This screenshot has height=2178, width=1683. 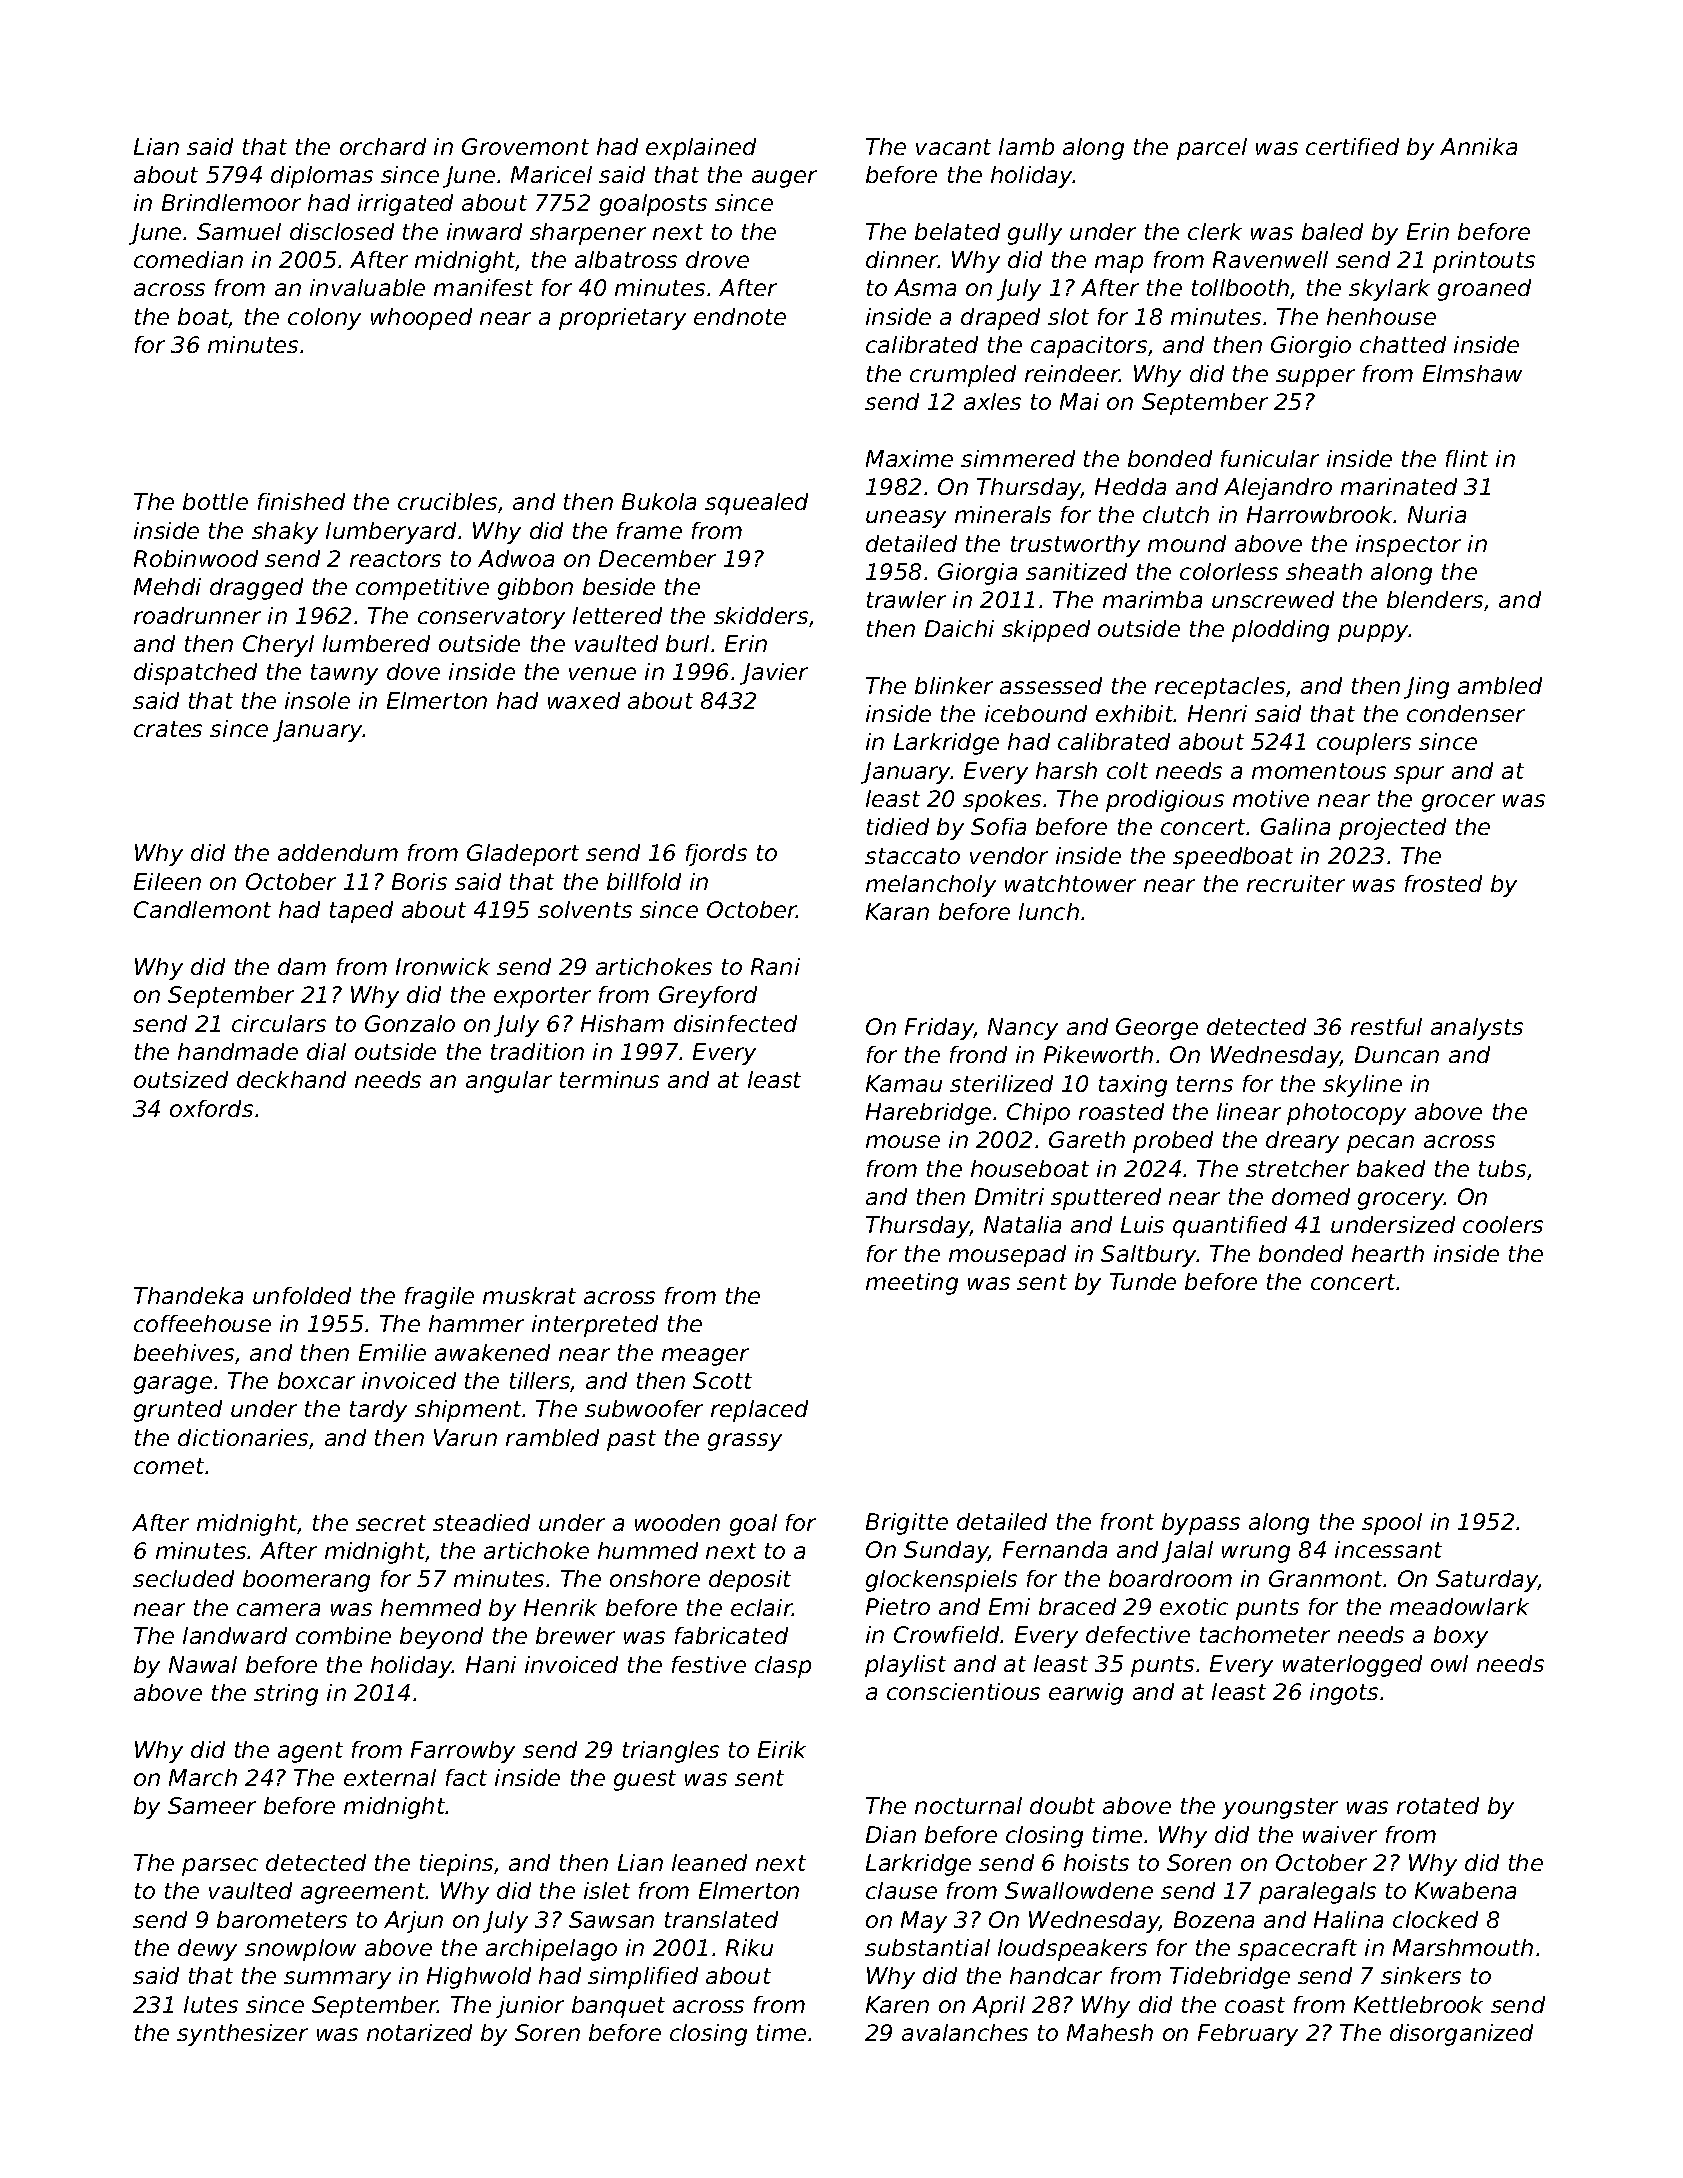 I want to click on Jing, so click(x=1426, y=688).
